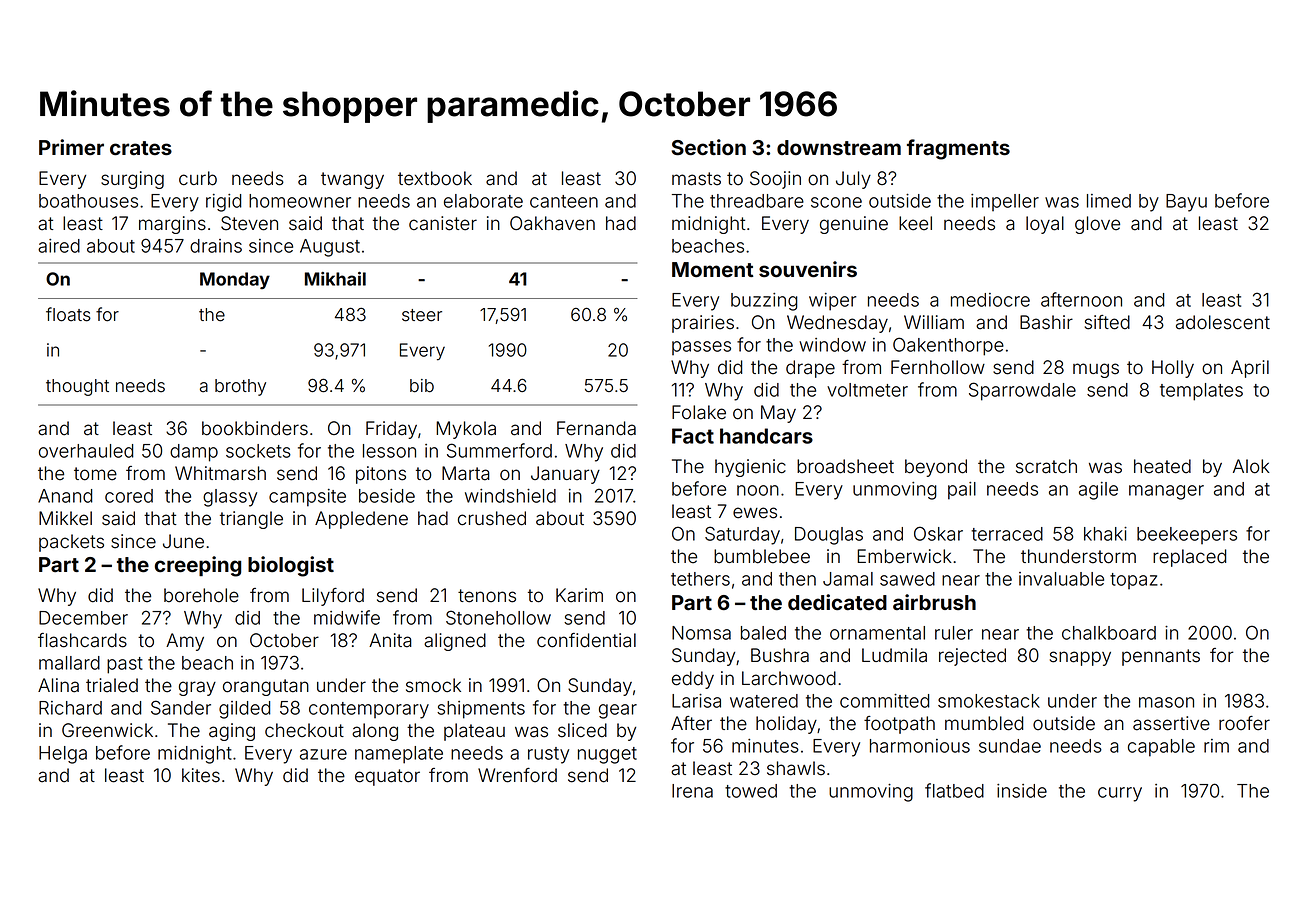 This document has width=1308, height=924. Describe the element at coordinates (433, 685) in the document. I see `smock` at that location.
